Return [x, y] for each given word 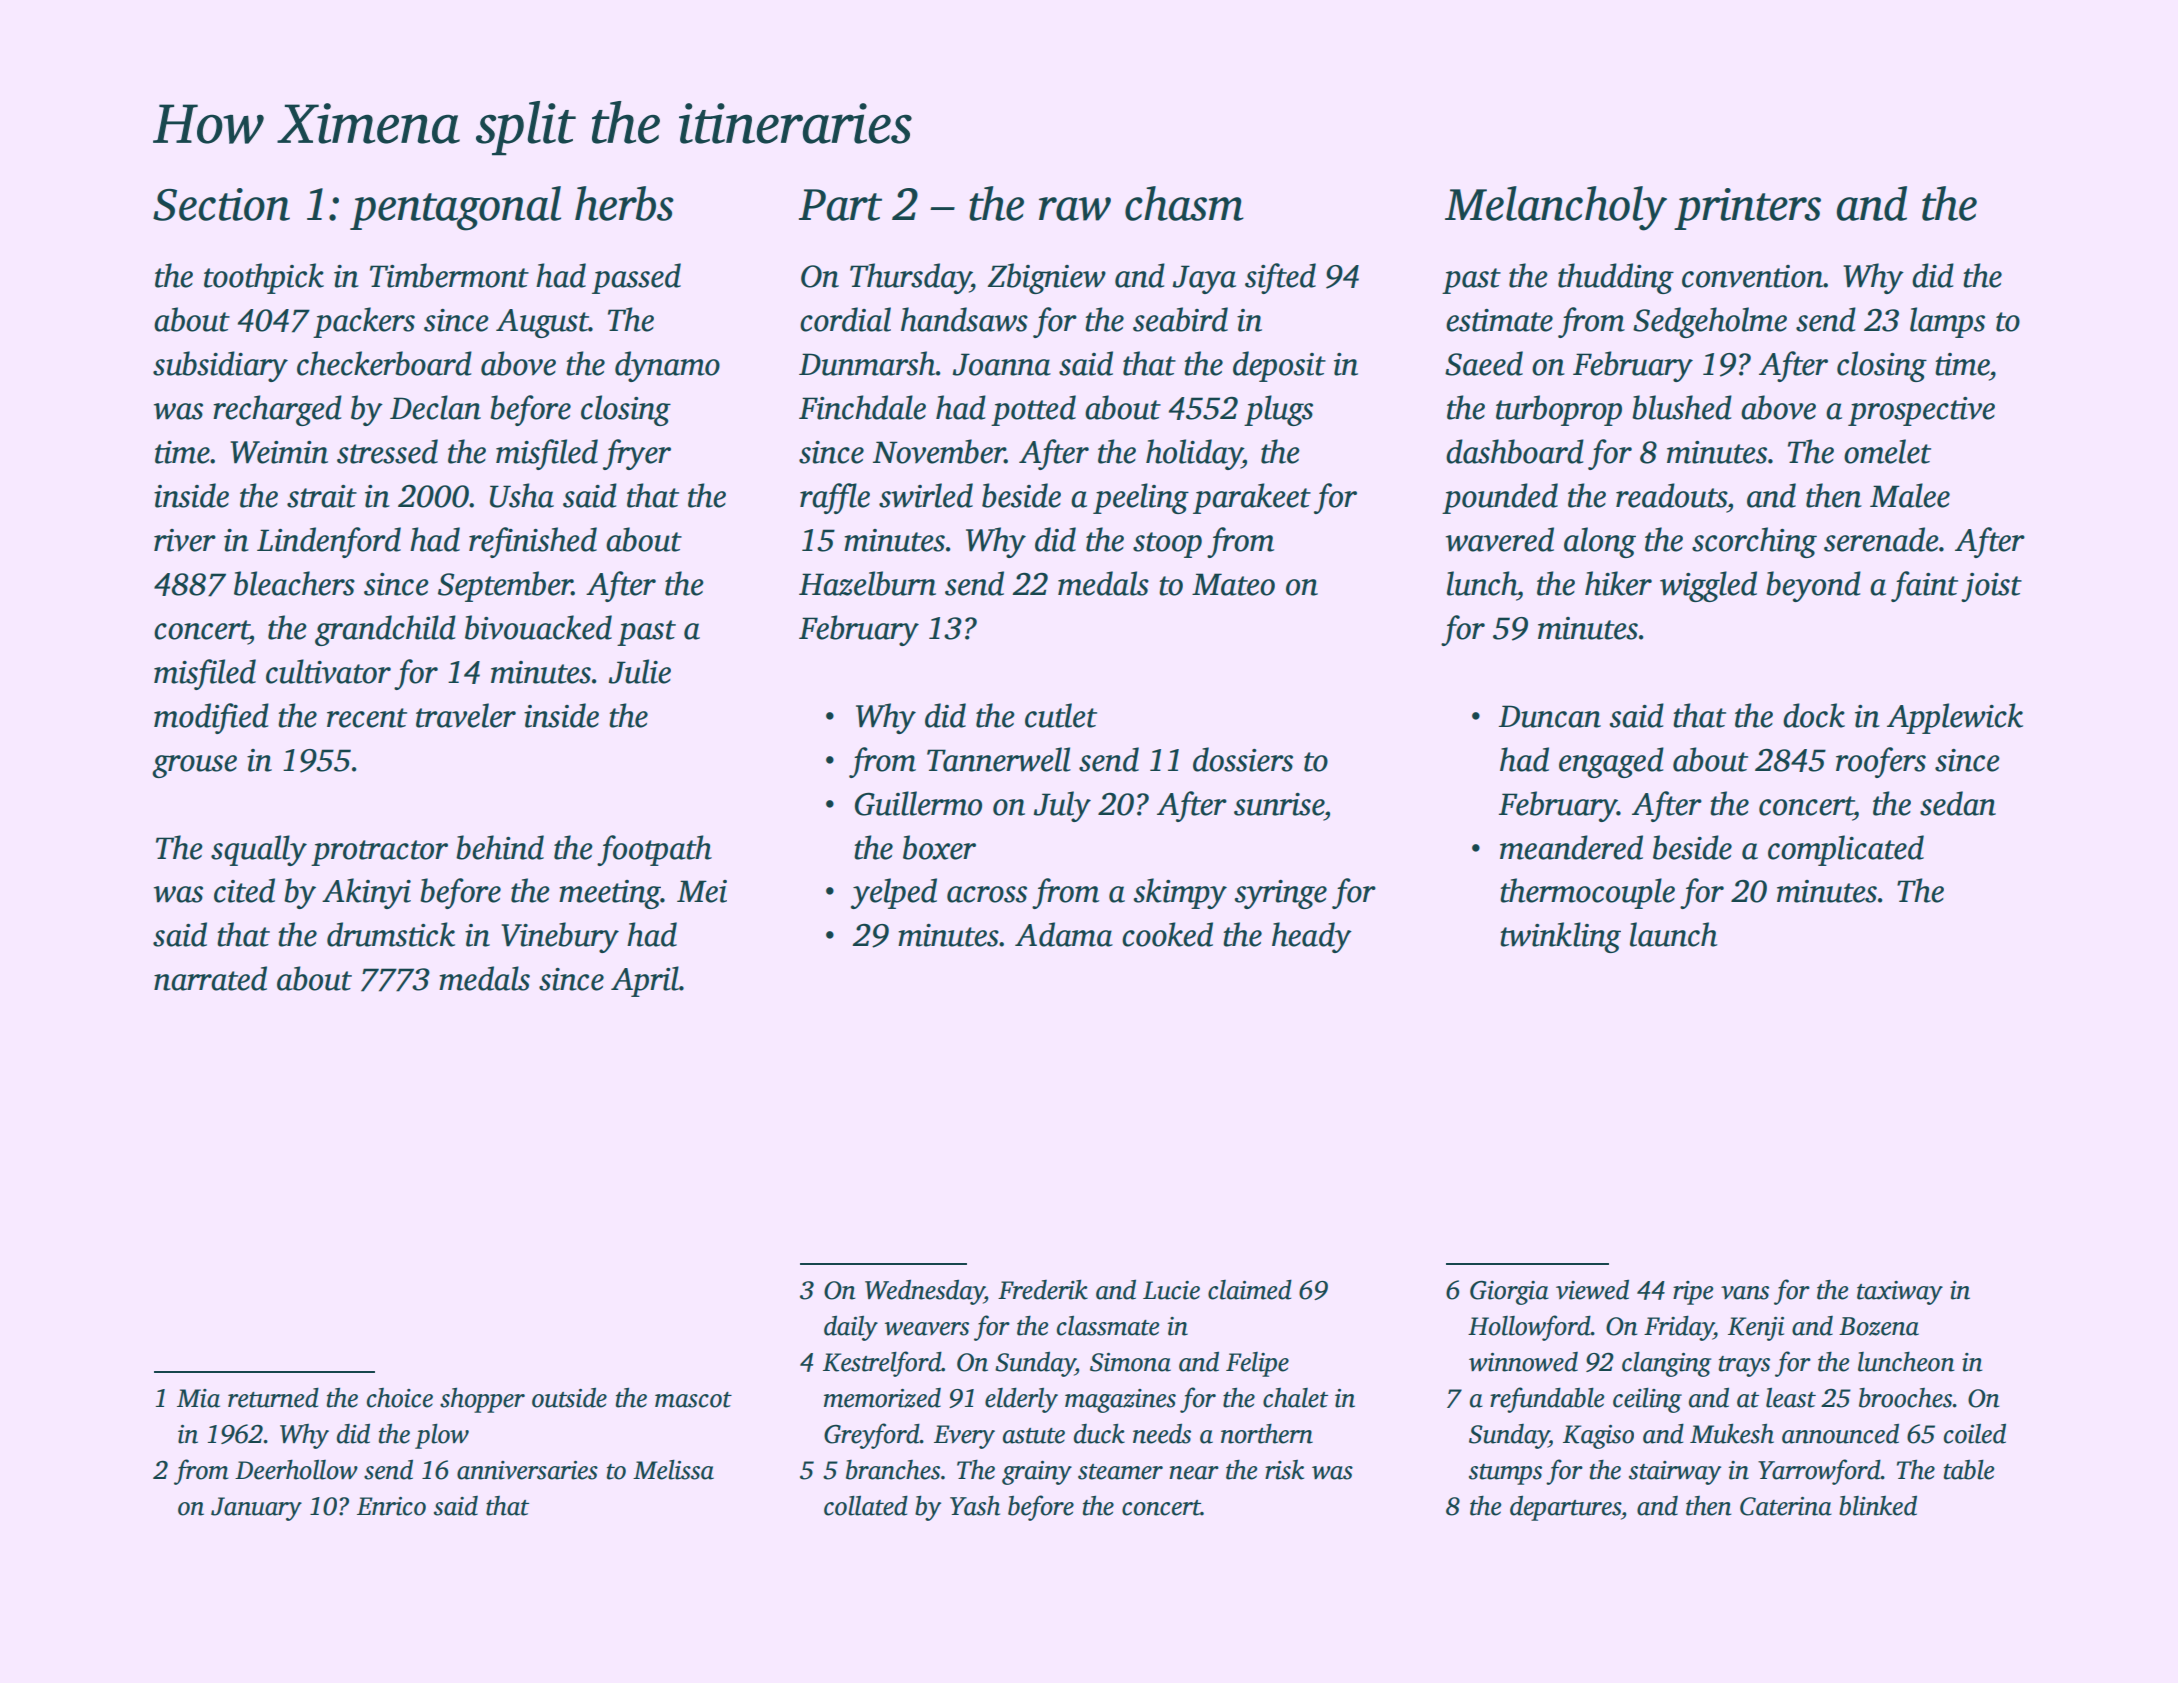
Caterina [1786, 1506]
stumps [1505, 1474]
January [256, 1509]
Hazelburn [867, 583]
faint [1924, 586]
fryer [637, 454]
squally [259, 850]
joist [1991, 587]
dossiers [1243, 759]
